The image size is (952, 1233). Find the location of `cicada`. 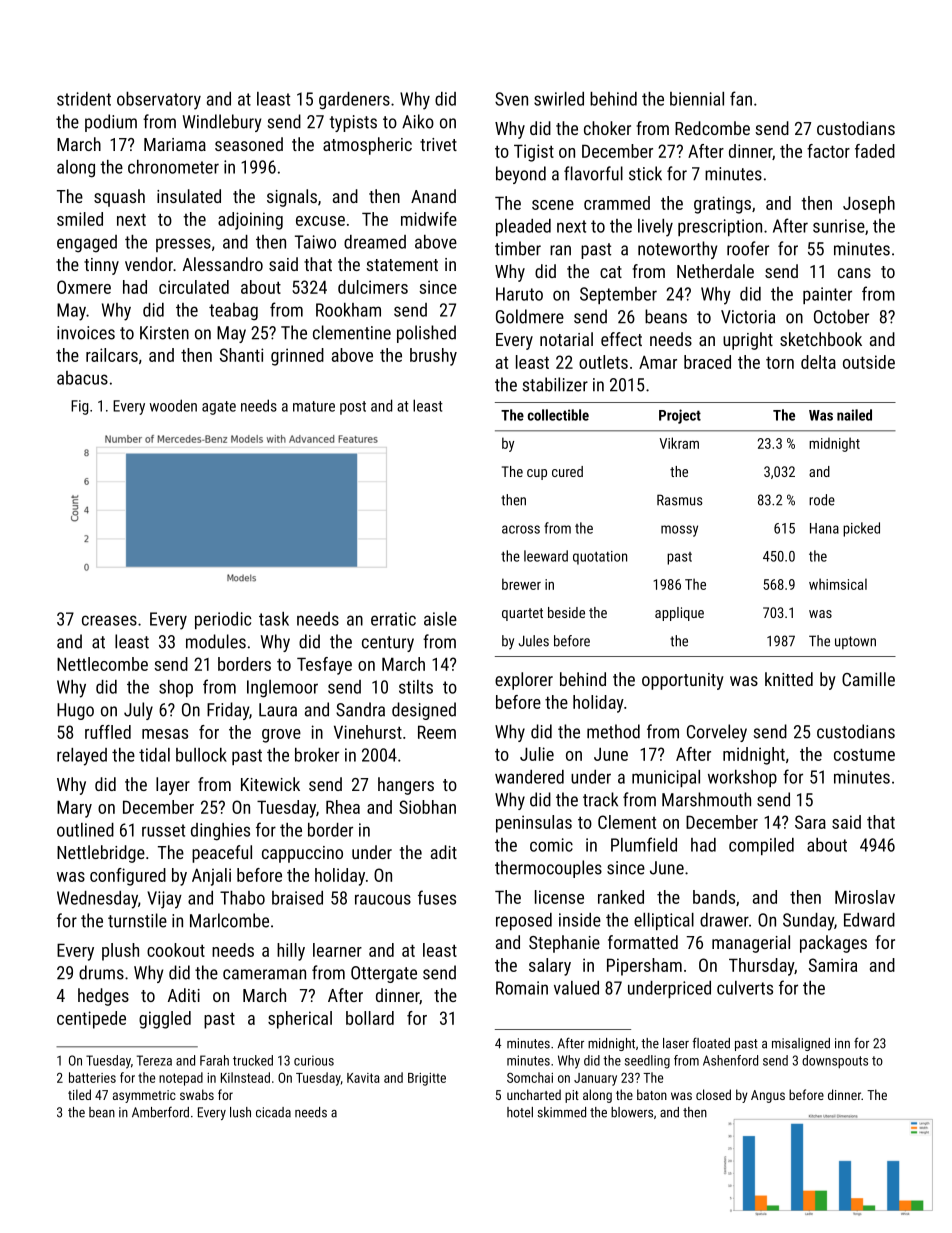

cicada is located at coordinates (273, 1112).
